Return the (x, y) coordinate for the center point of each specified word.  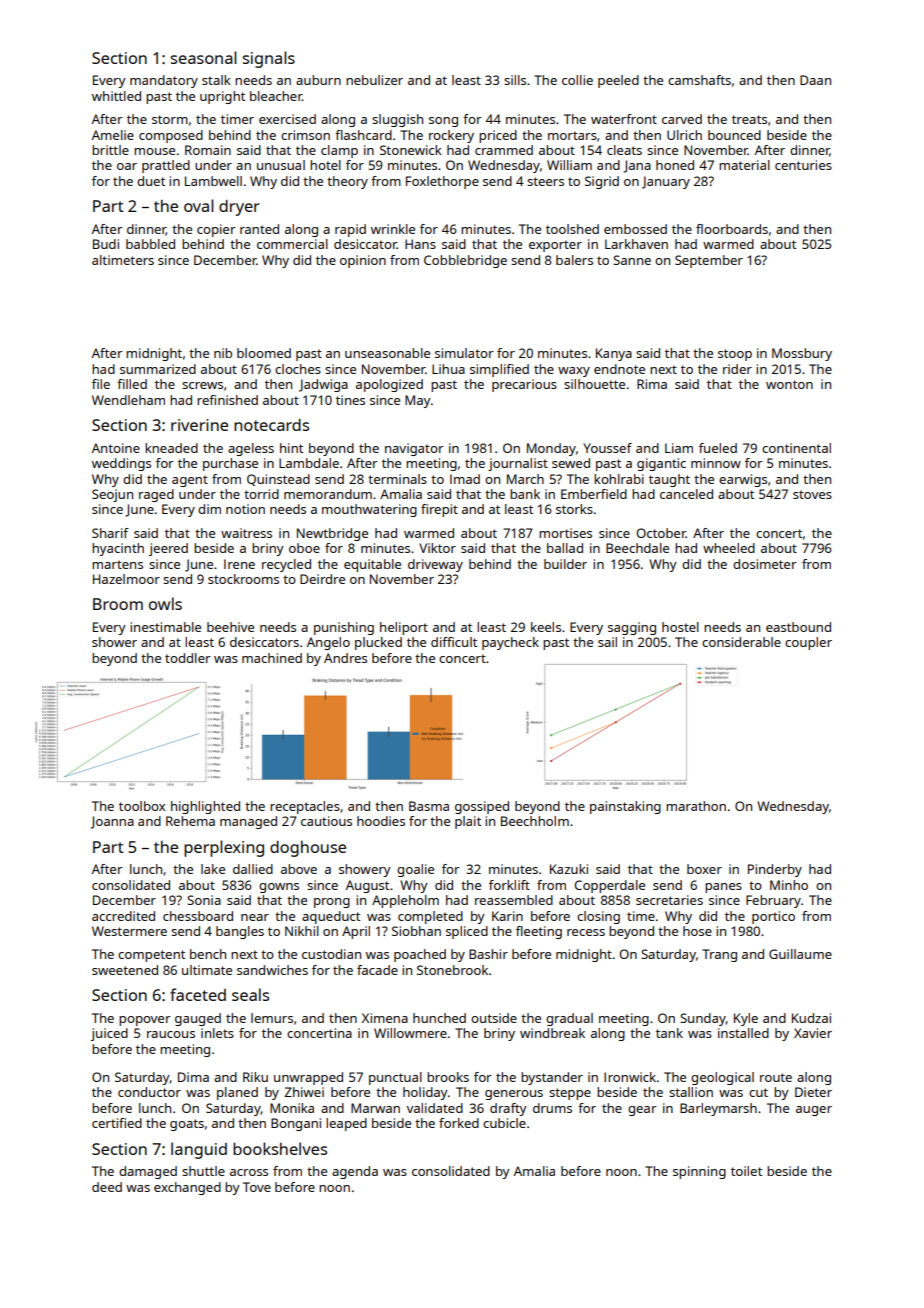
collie (577, 80)
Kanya (614, 354)
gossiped (482, 807)
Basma (429, 806)
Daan (815, 80)
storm (170, 119)
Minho (789, 885)
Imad (465, 479)
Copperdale (609, 886)
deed (107, 1187)
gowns (279, 888)
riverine (199, 425)
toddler (188, 658)
